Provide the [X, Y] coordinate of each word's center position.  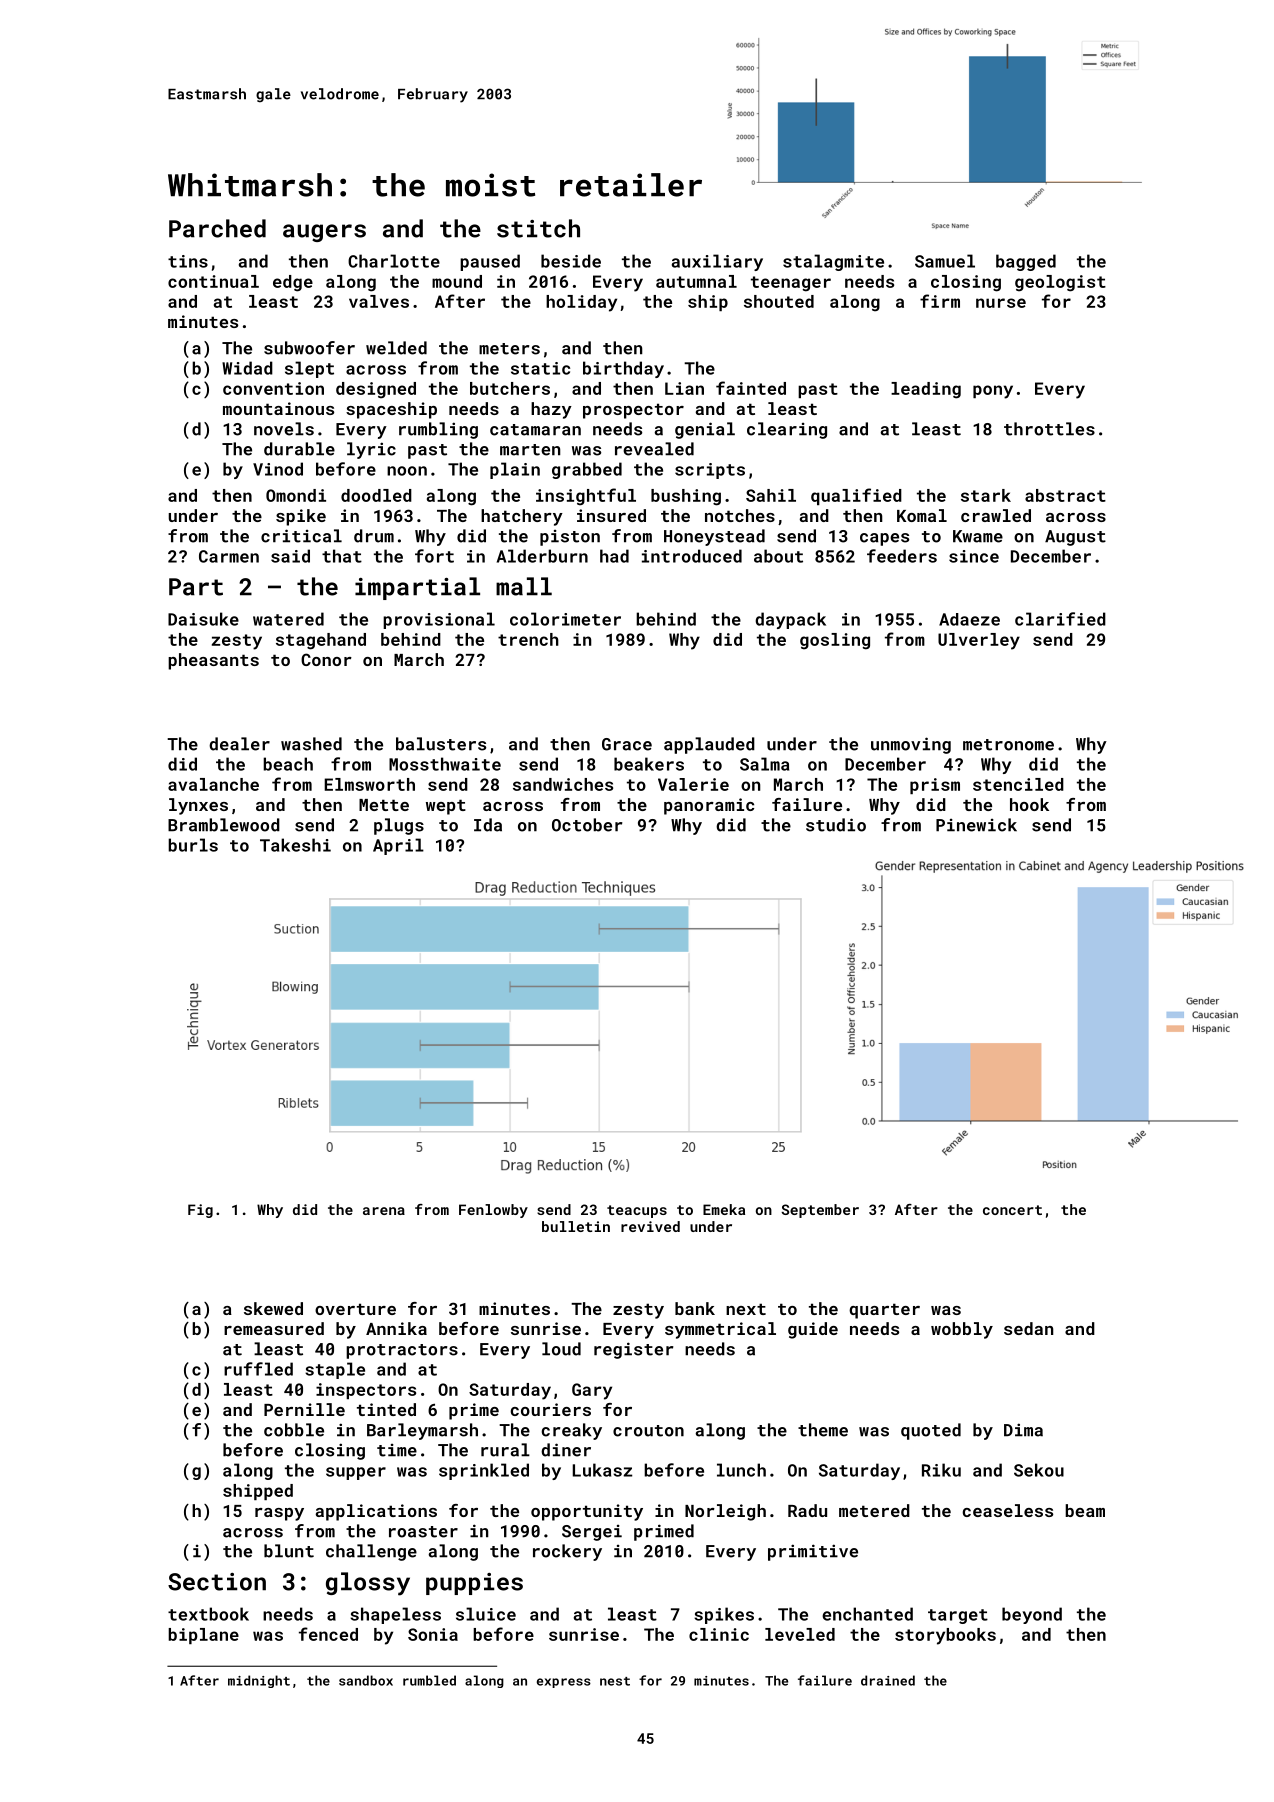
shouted [779, 301]
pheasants [213, 661]
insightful [586, 497]
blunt [289, 1551]
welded [396, 348]
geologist [1060, 283]
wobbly [962, 1330]
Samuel [945, 261]
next [746, 1309]
